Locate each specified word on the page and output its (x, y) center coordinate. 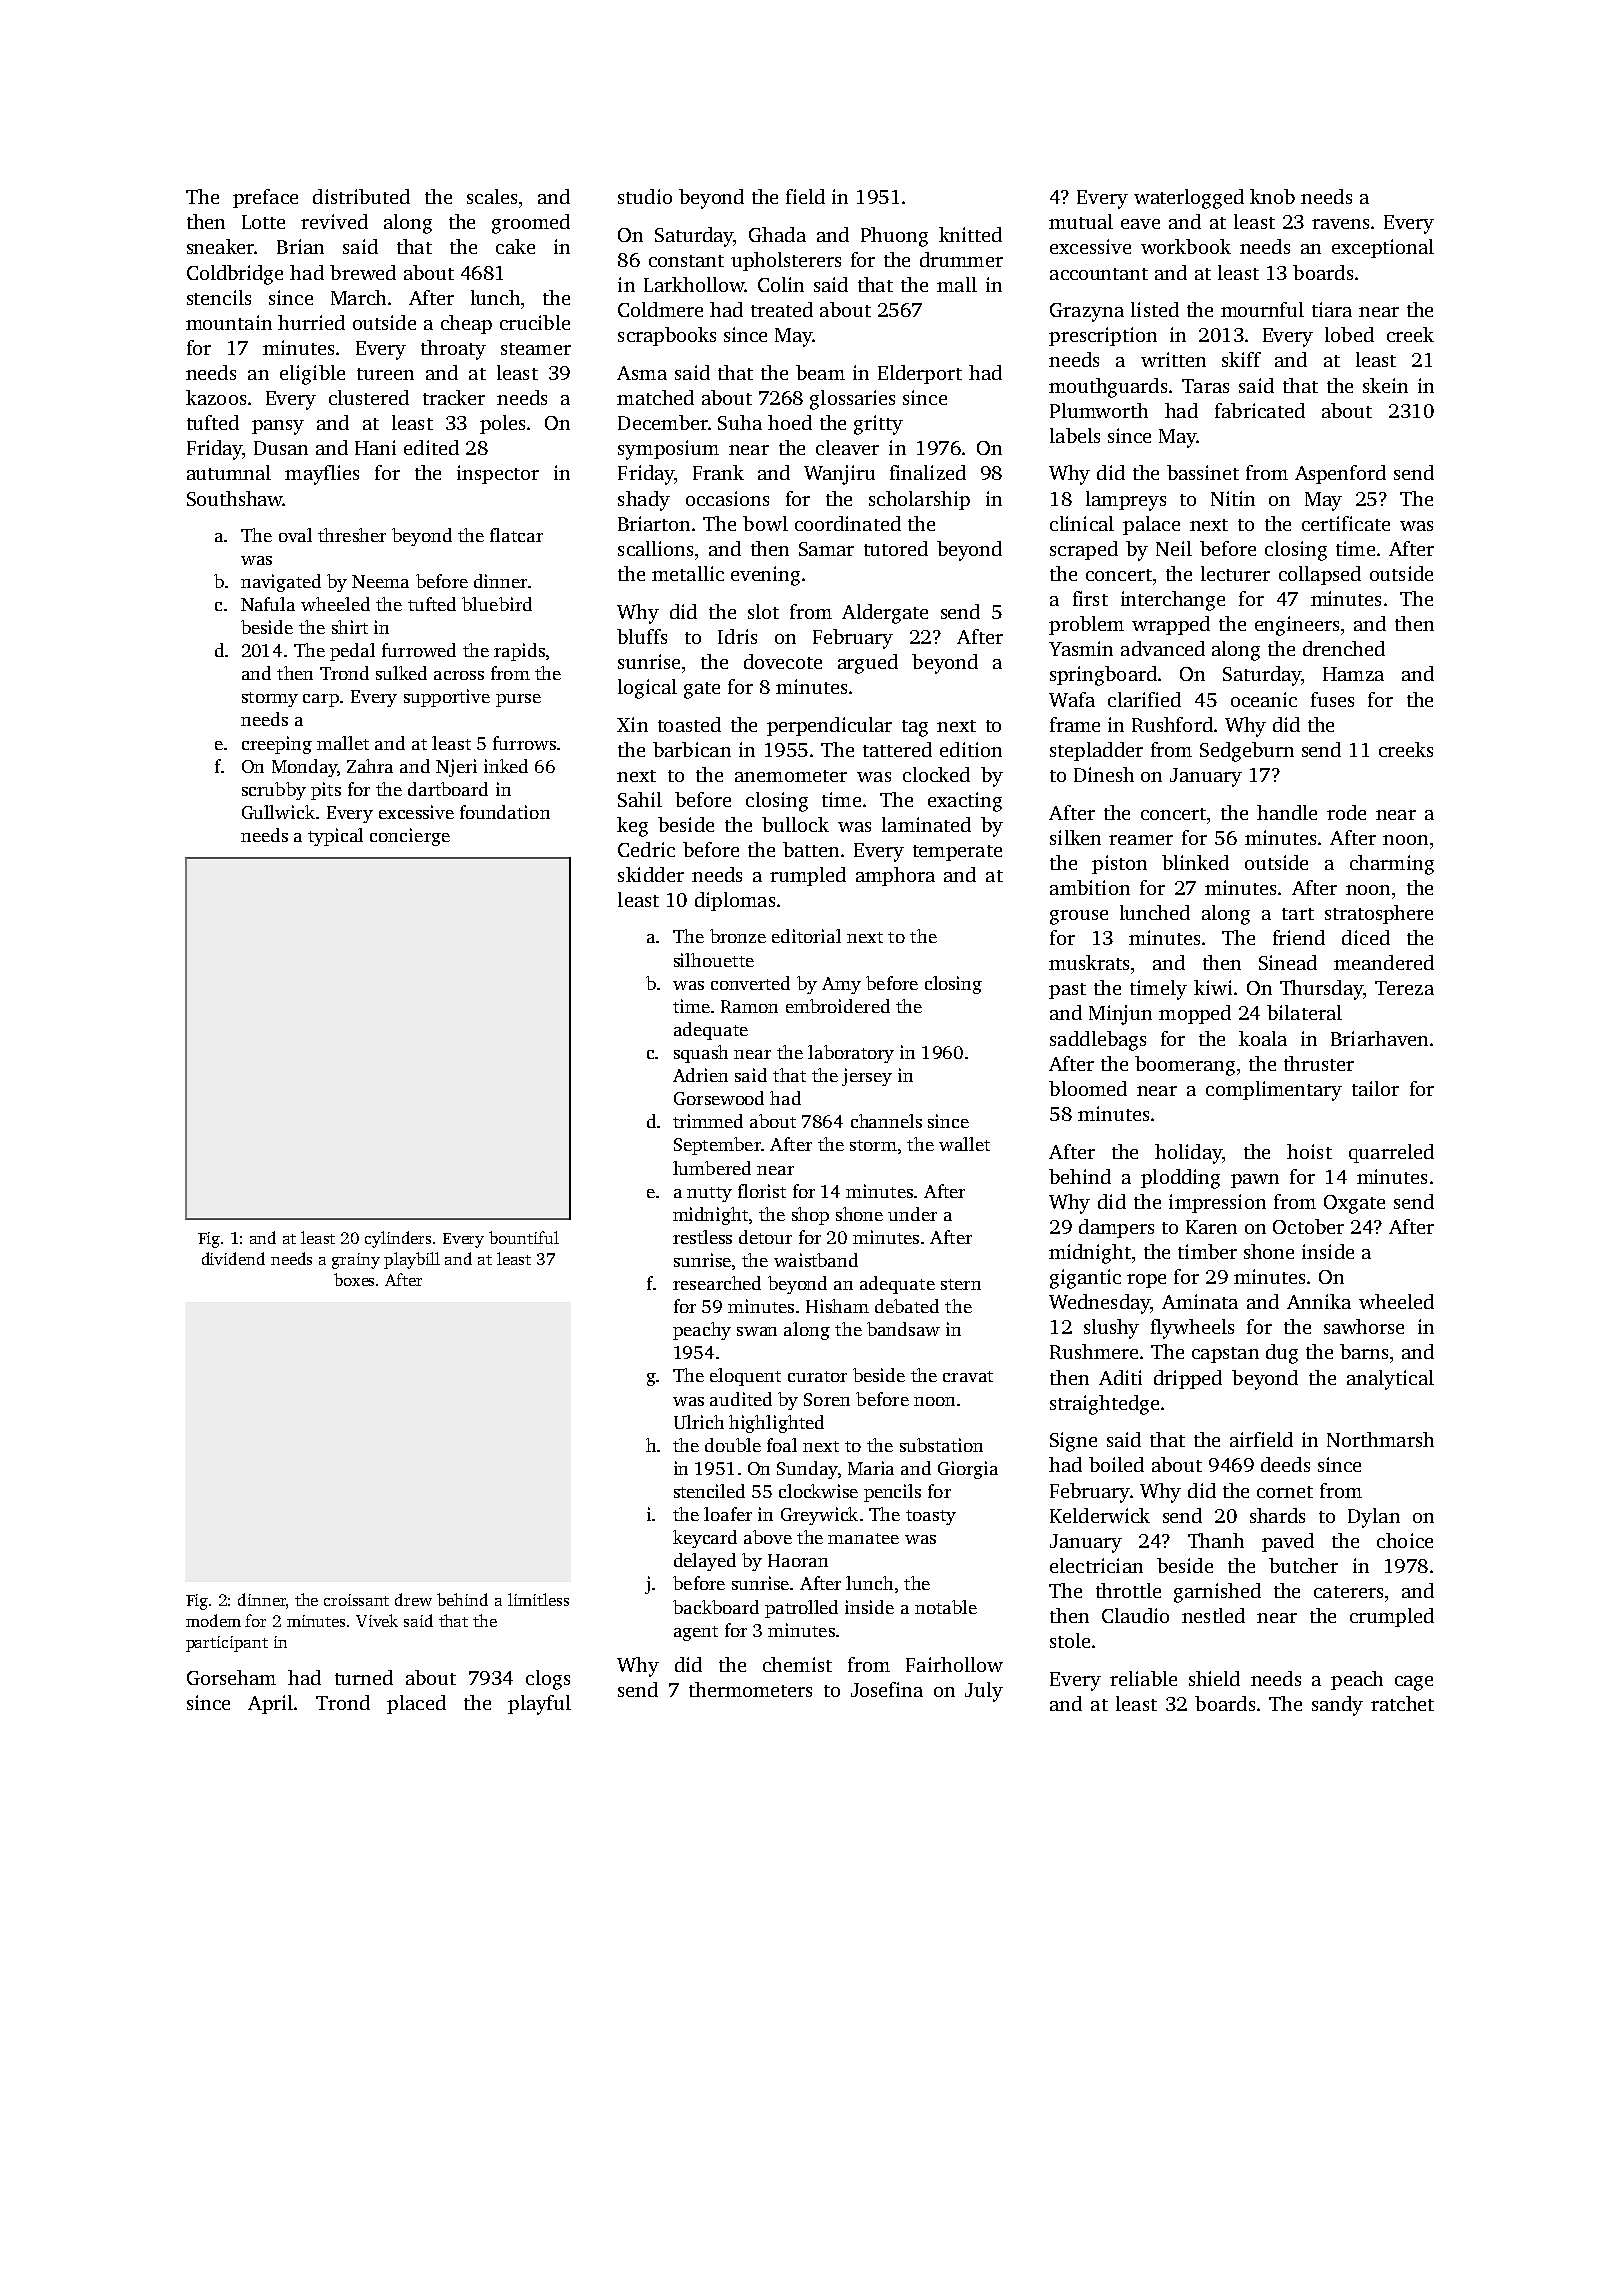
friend (1299, 937)
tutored (896, 548)
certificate (1346, 523)
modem (213, 1620)
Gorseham (231, 1677)
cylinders (398, 1239)
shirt (350, 627)
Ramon (749, 1006)
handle (1287, 812)
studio (645, 196)
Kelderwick (1100, 1515)
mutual (1081, 221)
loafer (728, 1514)
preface (265, 198)
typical (335, 837)
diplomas (735, 901)
